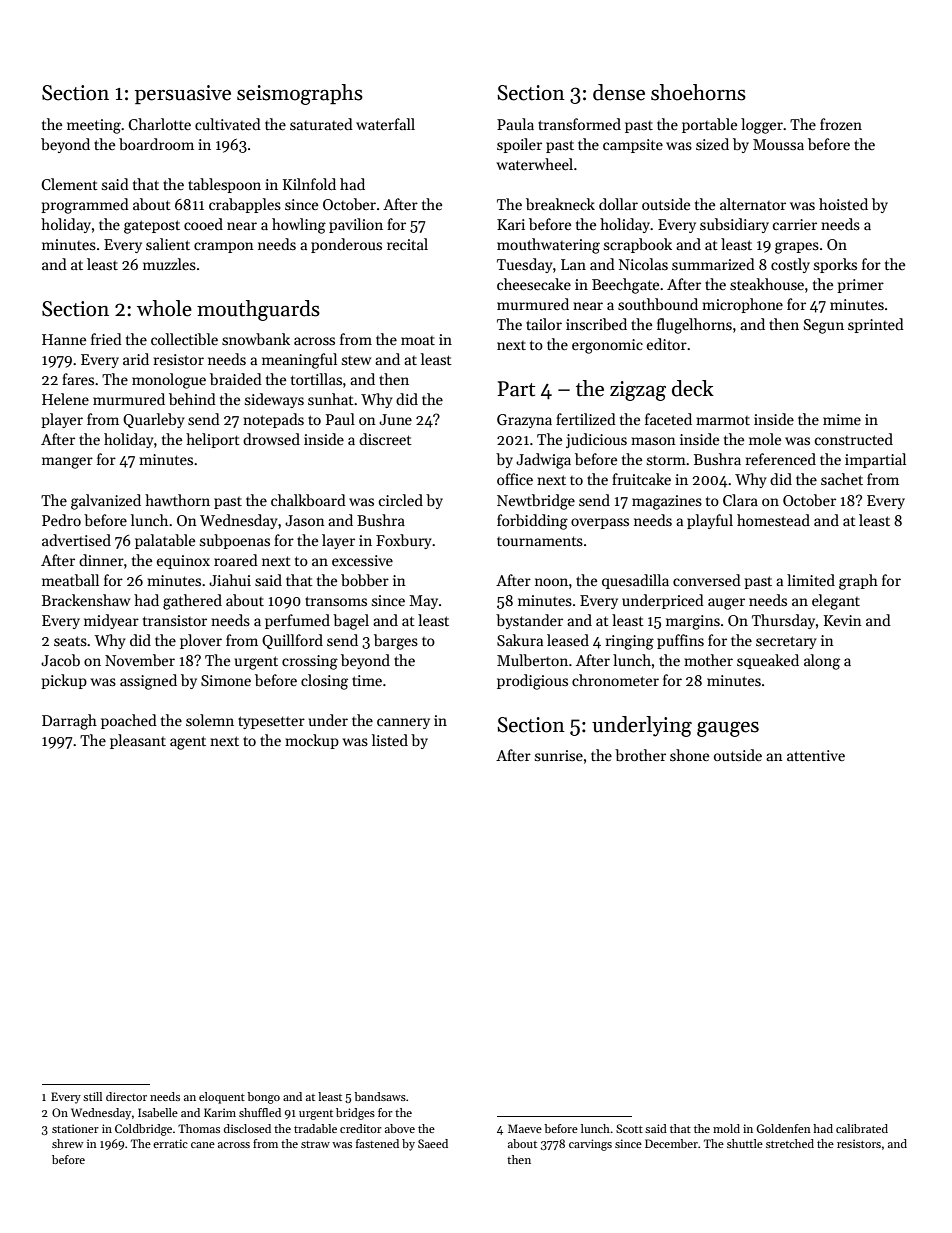 The height and width of the page is (1233, 952). What do you see at coordinates (222, 1098) in the page?
I see `eloquent` at bounding box center [222, 1098].
